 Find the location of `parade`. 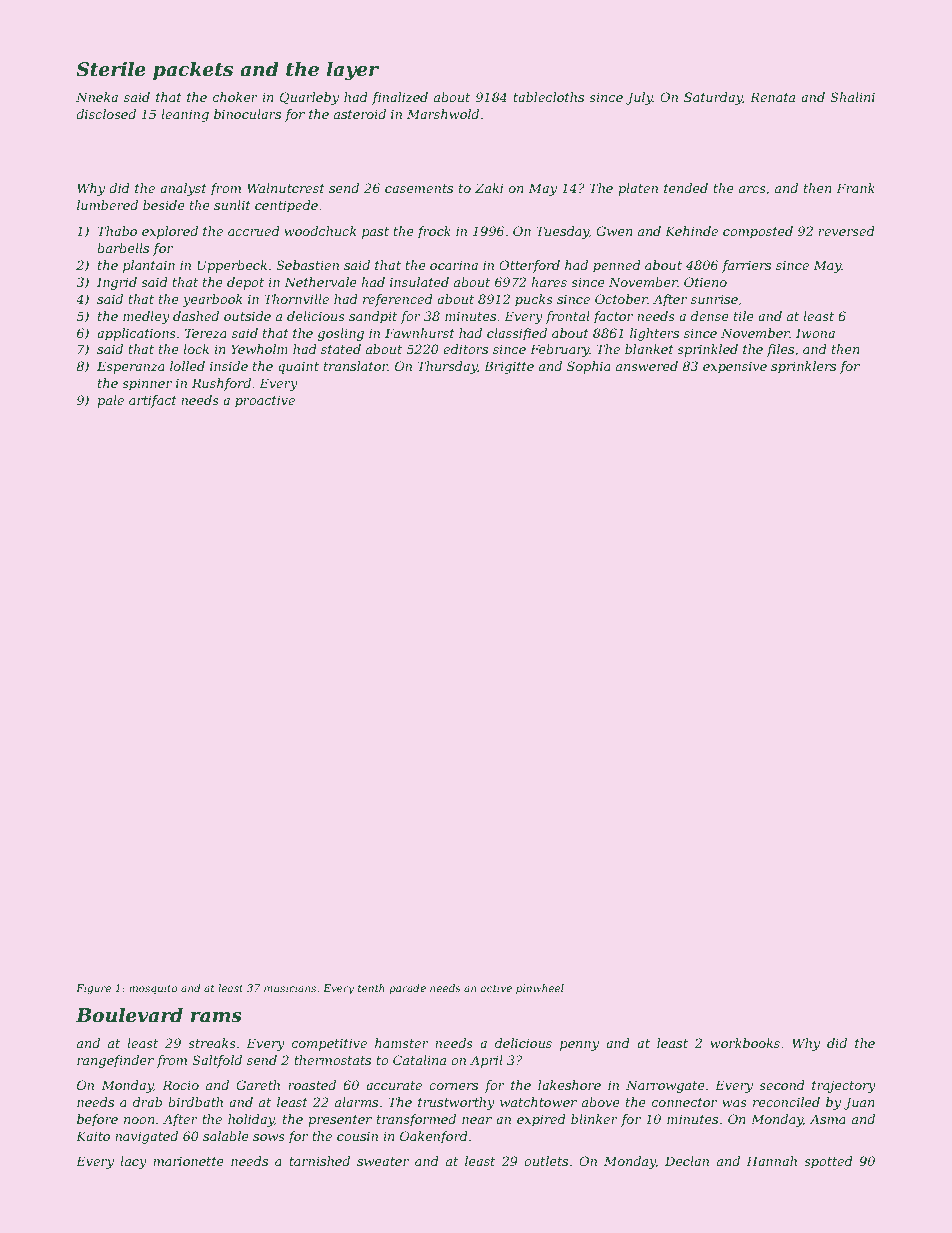

parade is located at coordinates (407, 989).
